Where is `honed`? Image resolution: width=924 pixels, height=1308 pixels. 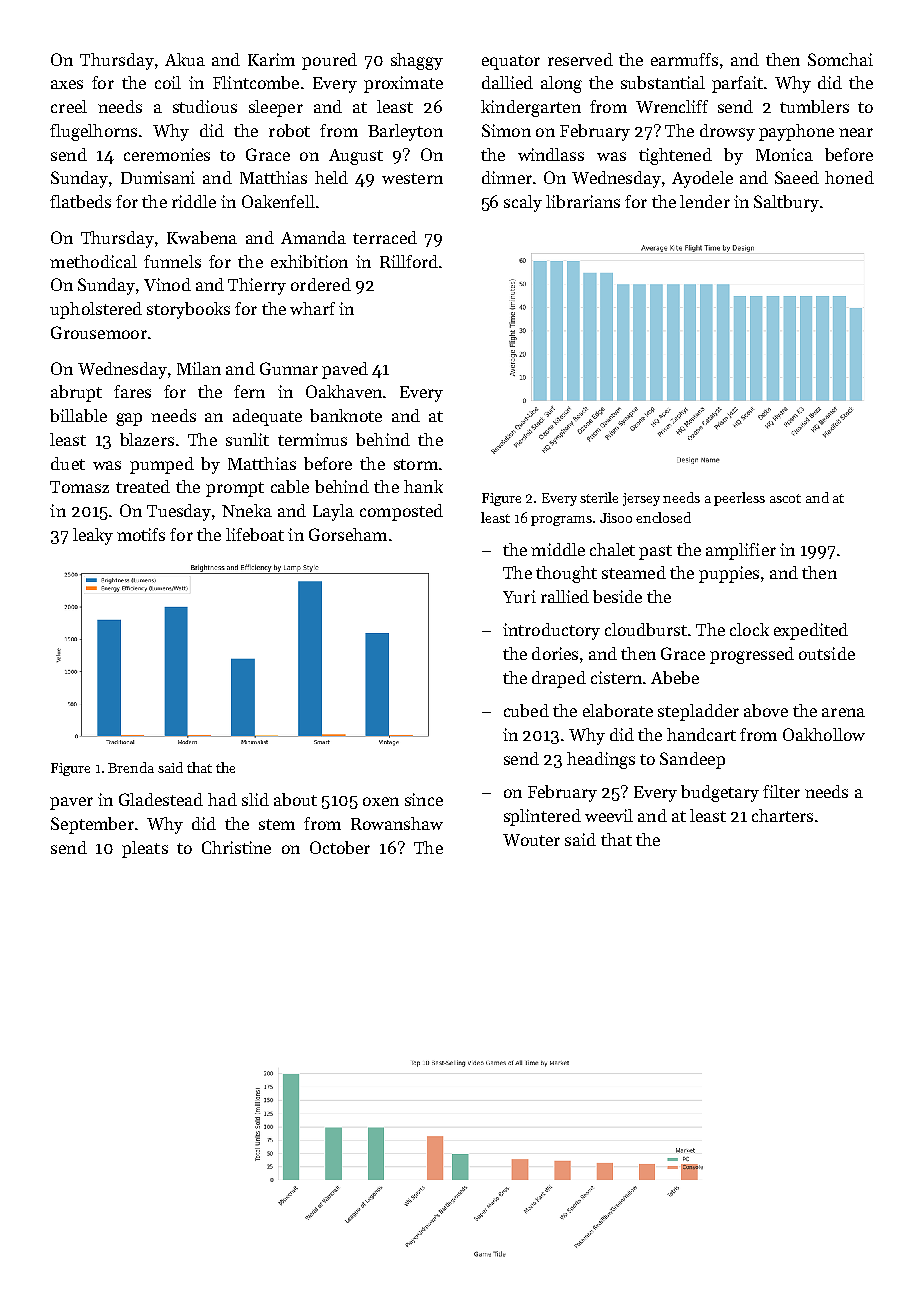 honed is located at coordinates (849, 177).
